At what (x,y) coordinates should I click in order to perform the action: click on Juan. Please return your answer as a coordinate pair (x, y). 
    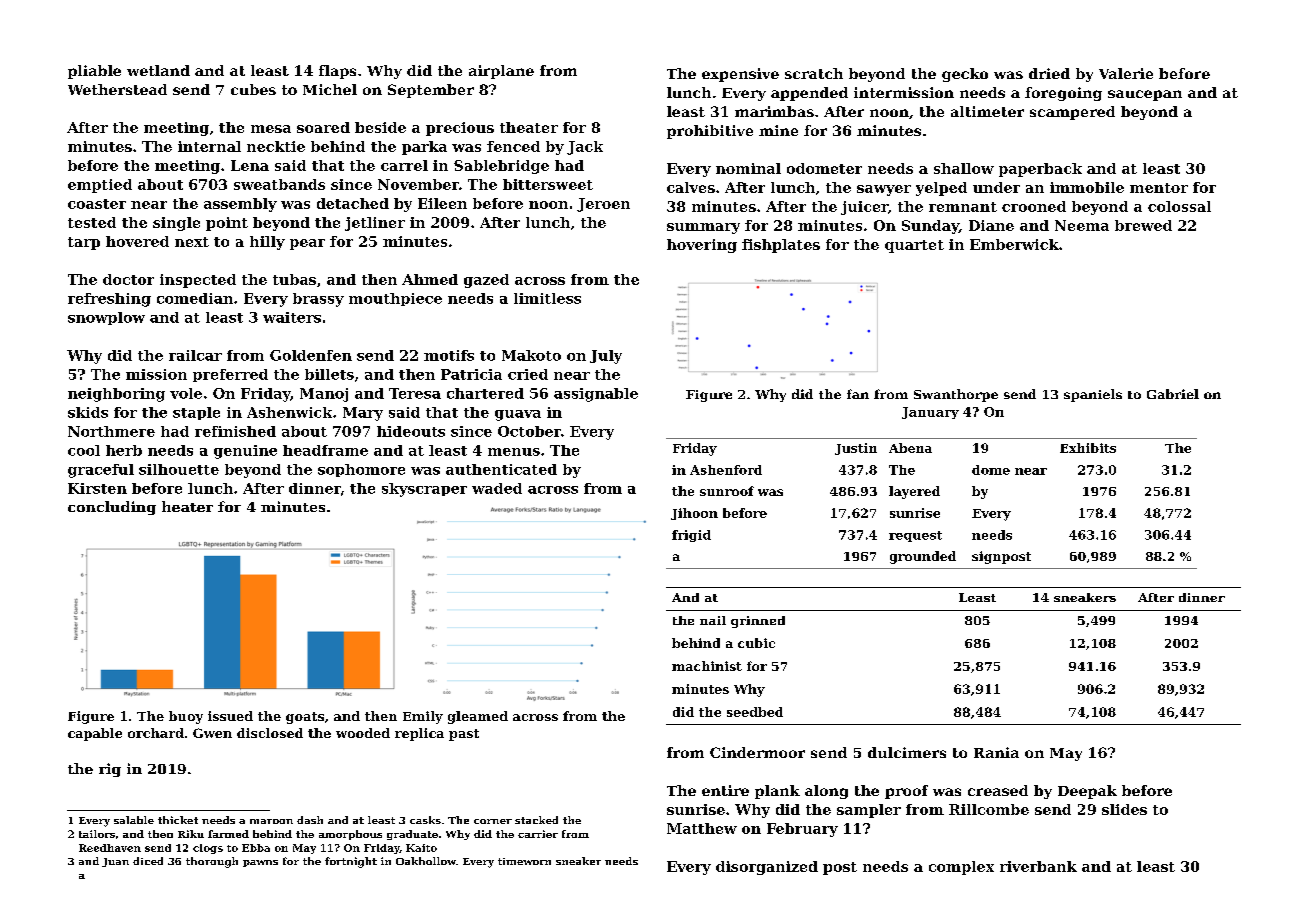
    Looking at the image, I should click on (115, 862).
